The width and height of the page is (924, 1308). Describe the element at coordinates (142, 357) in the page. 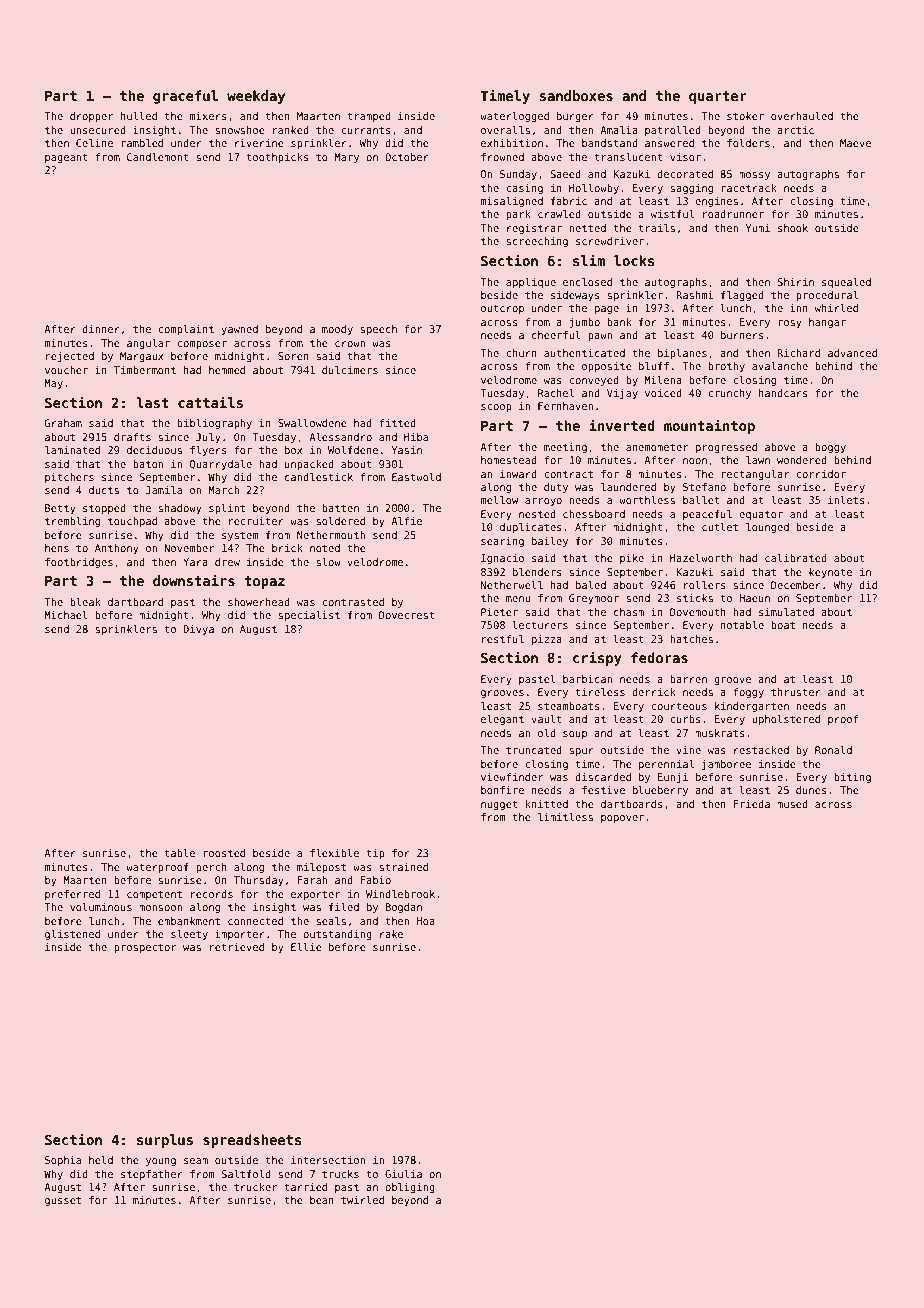

I see `Margaux` at that location.
